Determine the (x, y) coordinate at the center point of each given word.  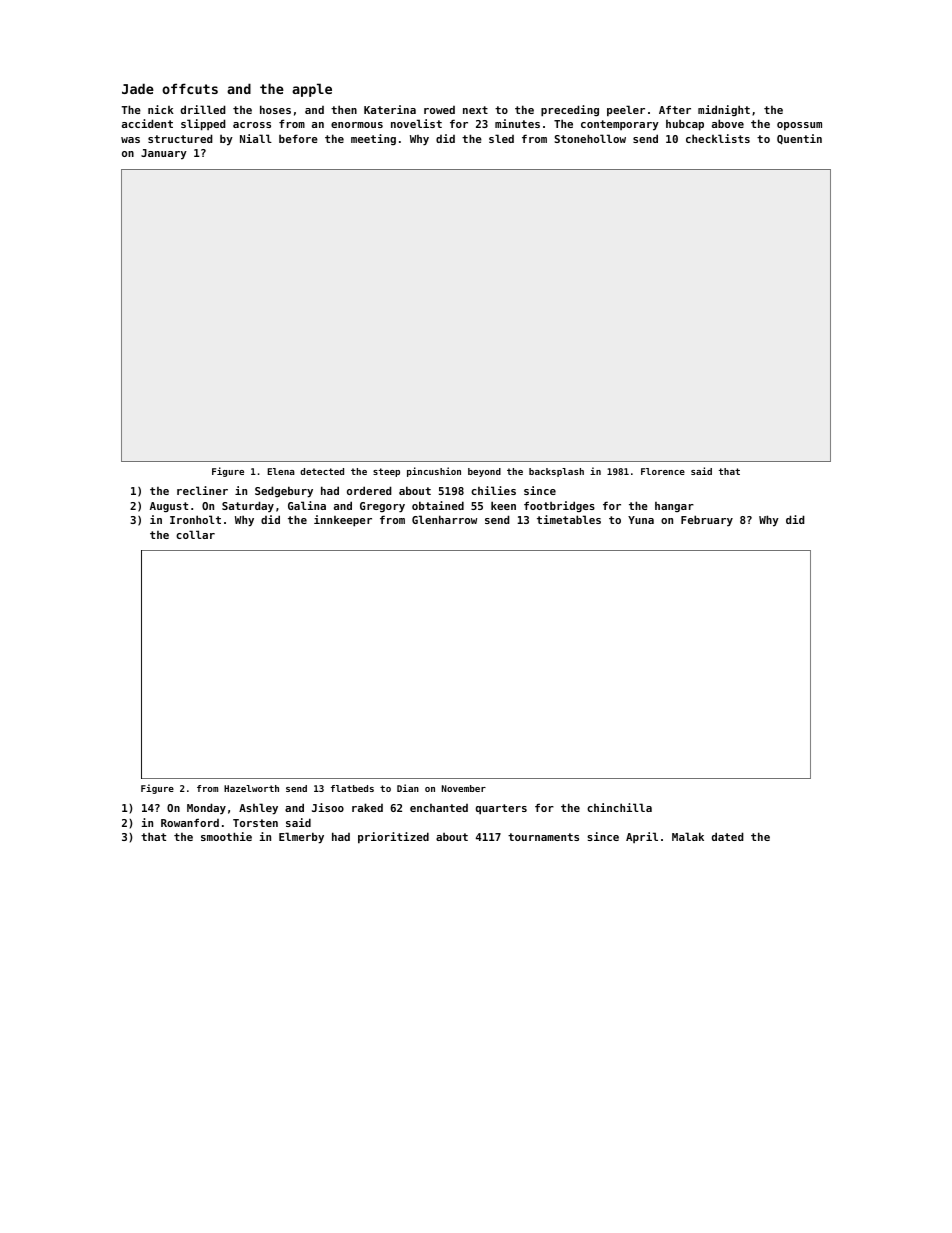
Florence (663, 471)
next (475, 110)
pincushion (434, 472)
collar (195, 534)
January (164, 154)
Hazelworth (251, 788)
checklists (718, 138)
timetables (569, 519)
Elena (281, 471)
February (707, 520)
